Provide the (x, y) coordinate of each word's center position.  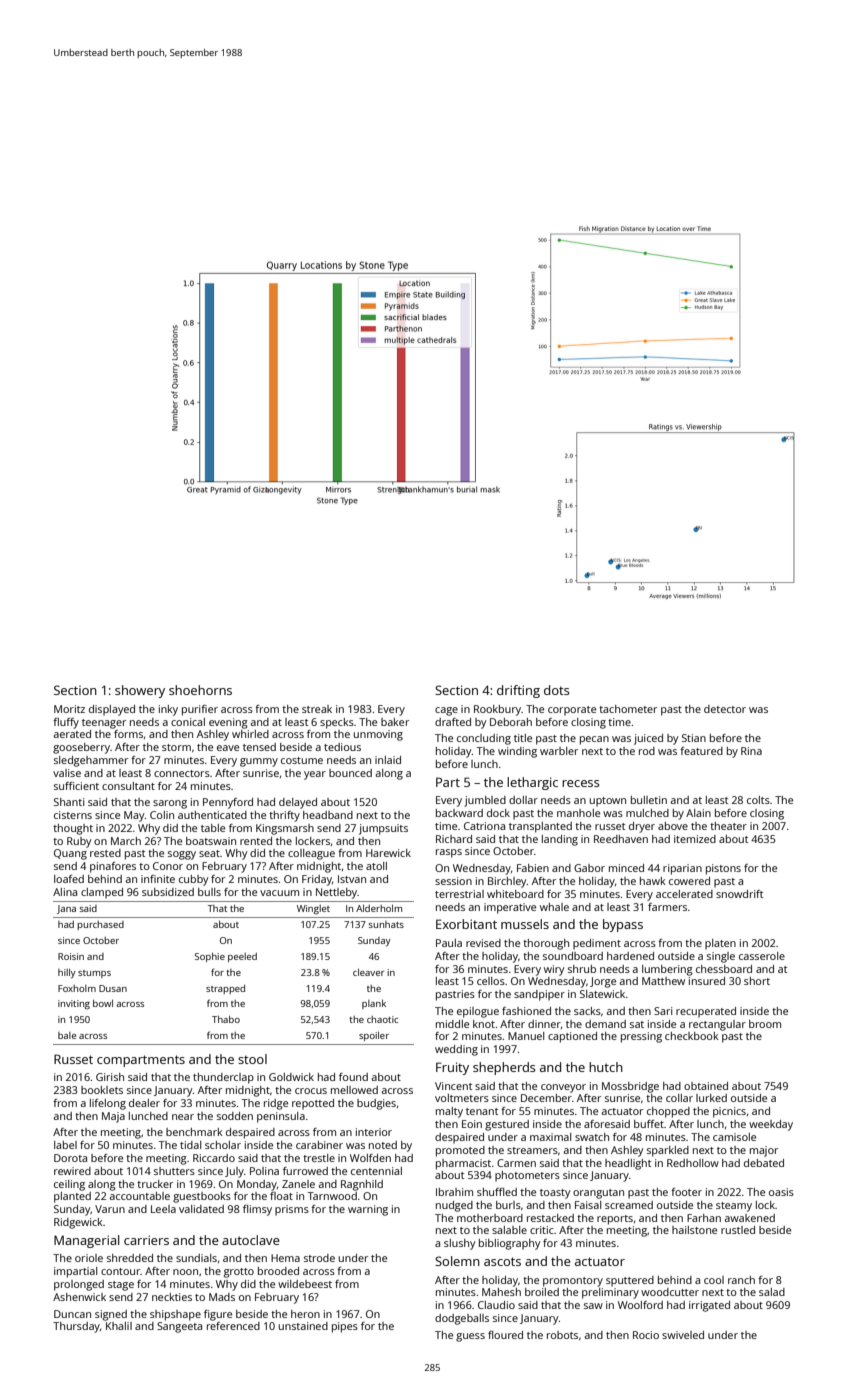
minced (626, 868)
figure (218, 1315)
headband (328, 815)
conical (188, 722)
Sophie (210, 957)
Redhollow (693, 1163)
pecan (594, 740)
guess (470, 1337)
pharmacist (463, 1164)
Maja (113, 1117)
